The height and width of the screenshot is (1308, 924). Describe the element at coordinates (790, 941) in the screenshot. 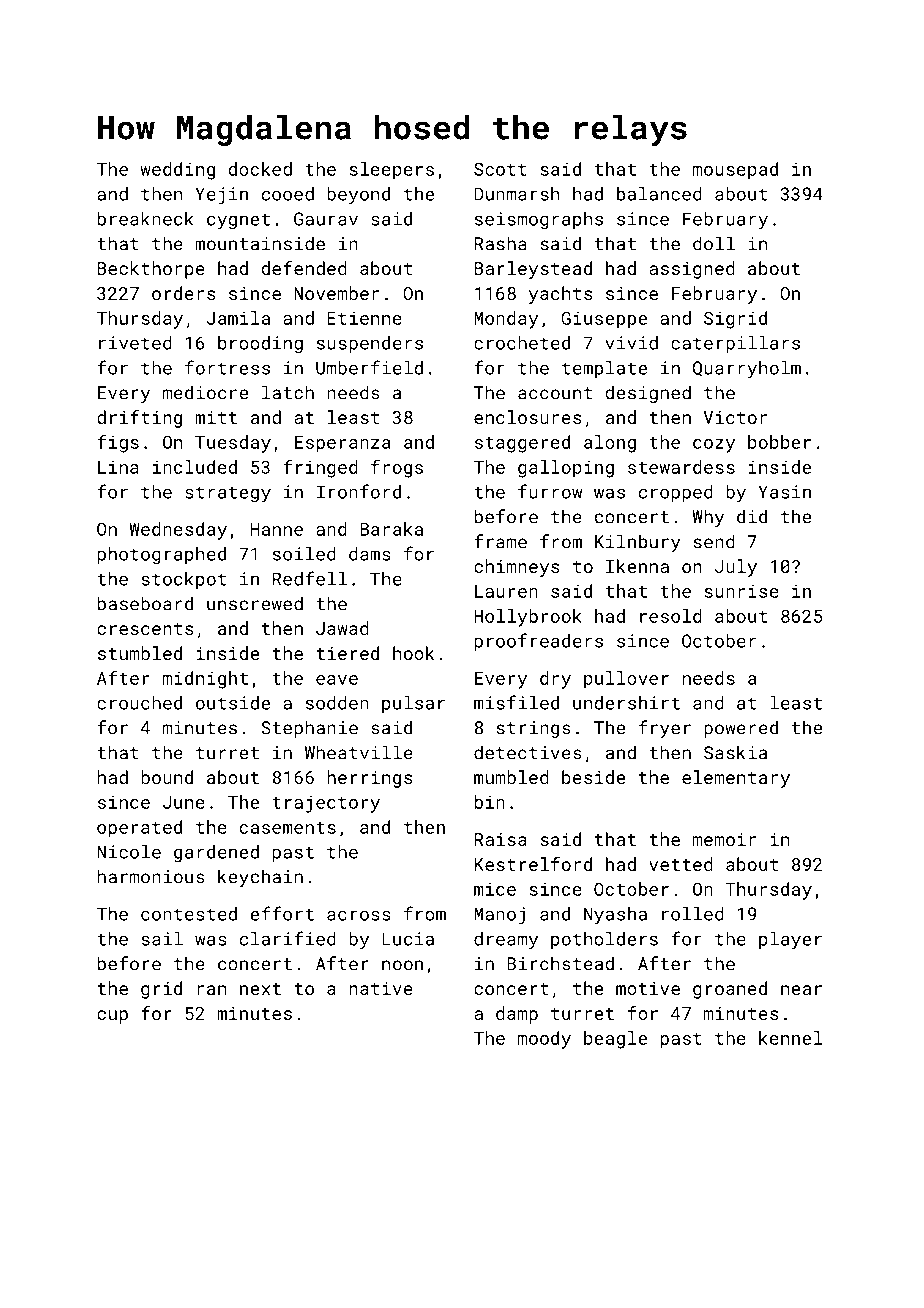

I see `player` at that location.
